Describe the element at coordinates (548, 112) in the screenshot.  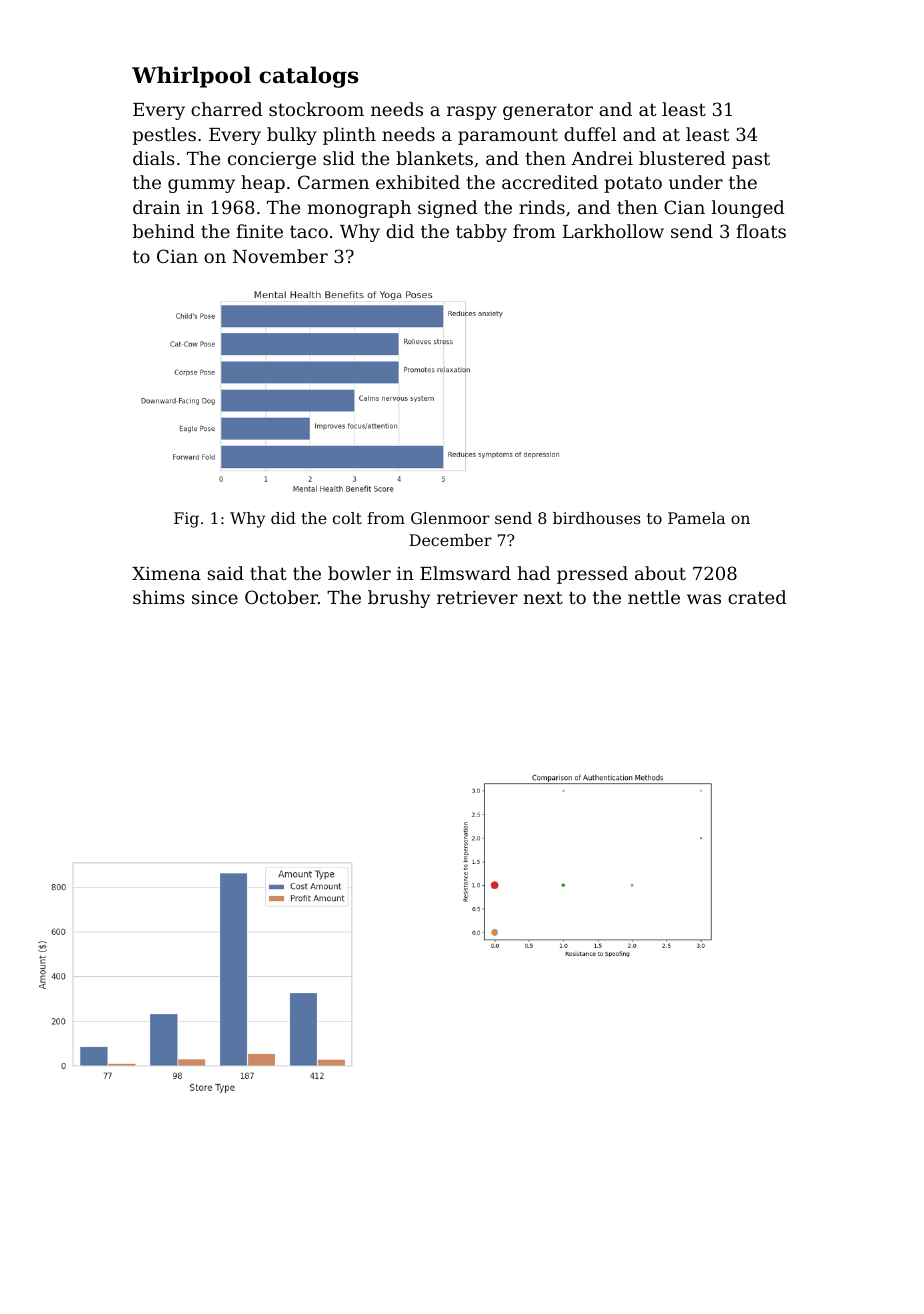
I see `generator` at that location.
